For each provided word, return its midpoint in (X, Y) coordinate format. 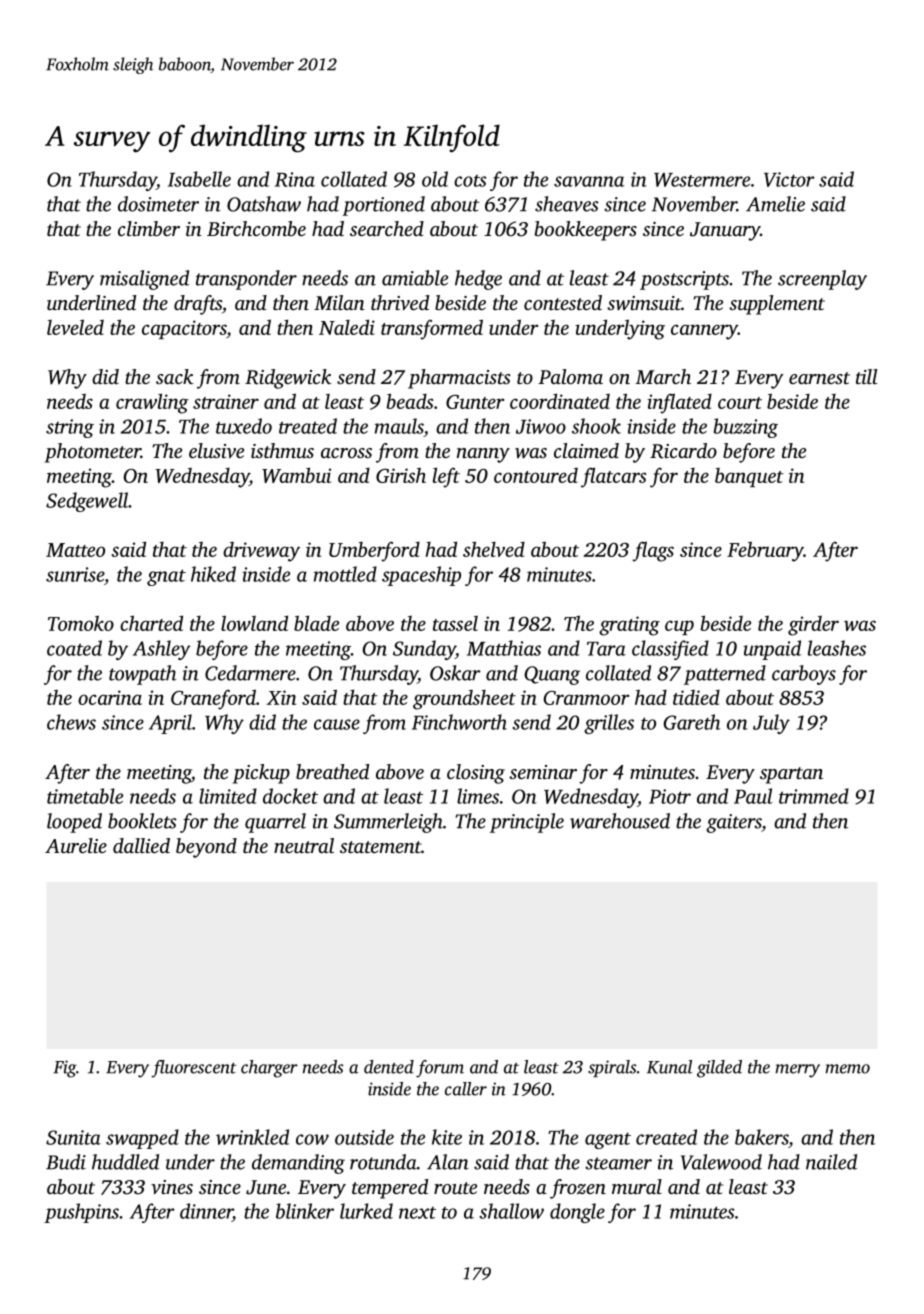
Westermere (702, 180)
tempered (390, 1189)
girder (813, 626)
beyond (206, 848)
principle (527, 823)
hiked (213, 574)
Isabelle (199, 179)
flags (653, 551)
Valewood (721, 1162)
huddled (125, 1162)
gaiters (734, 823)
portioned (383, 206)
